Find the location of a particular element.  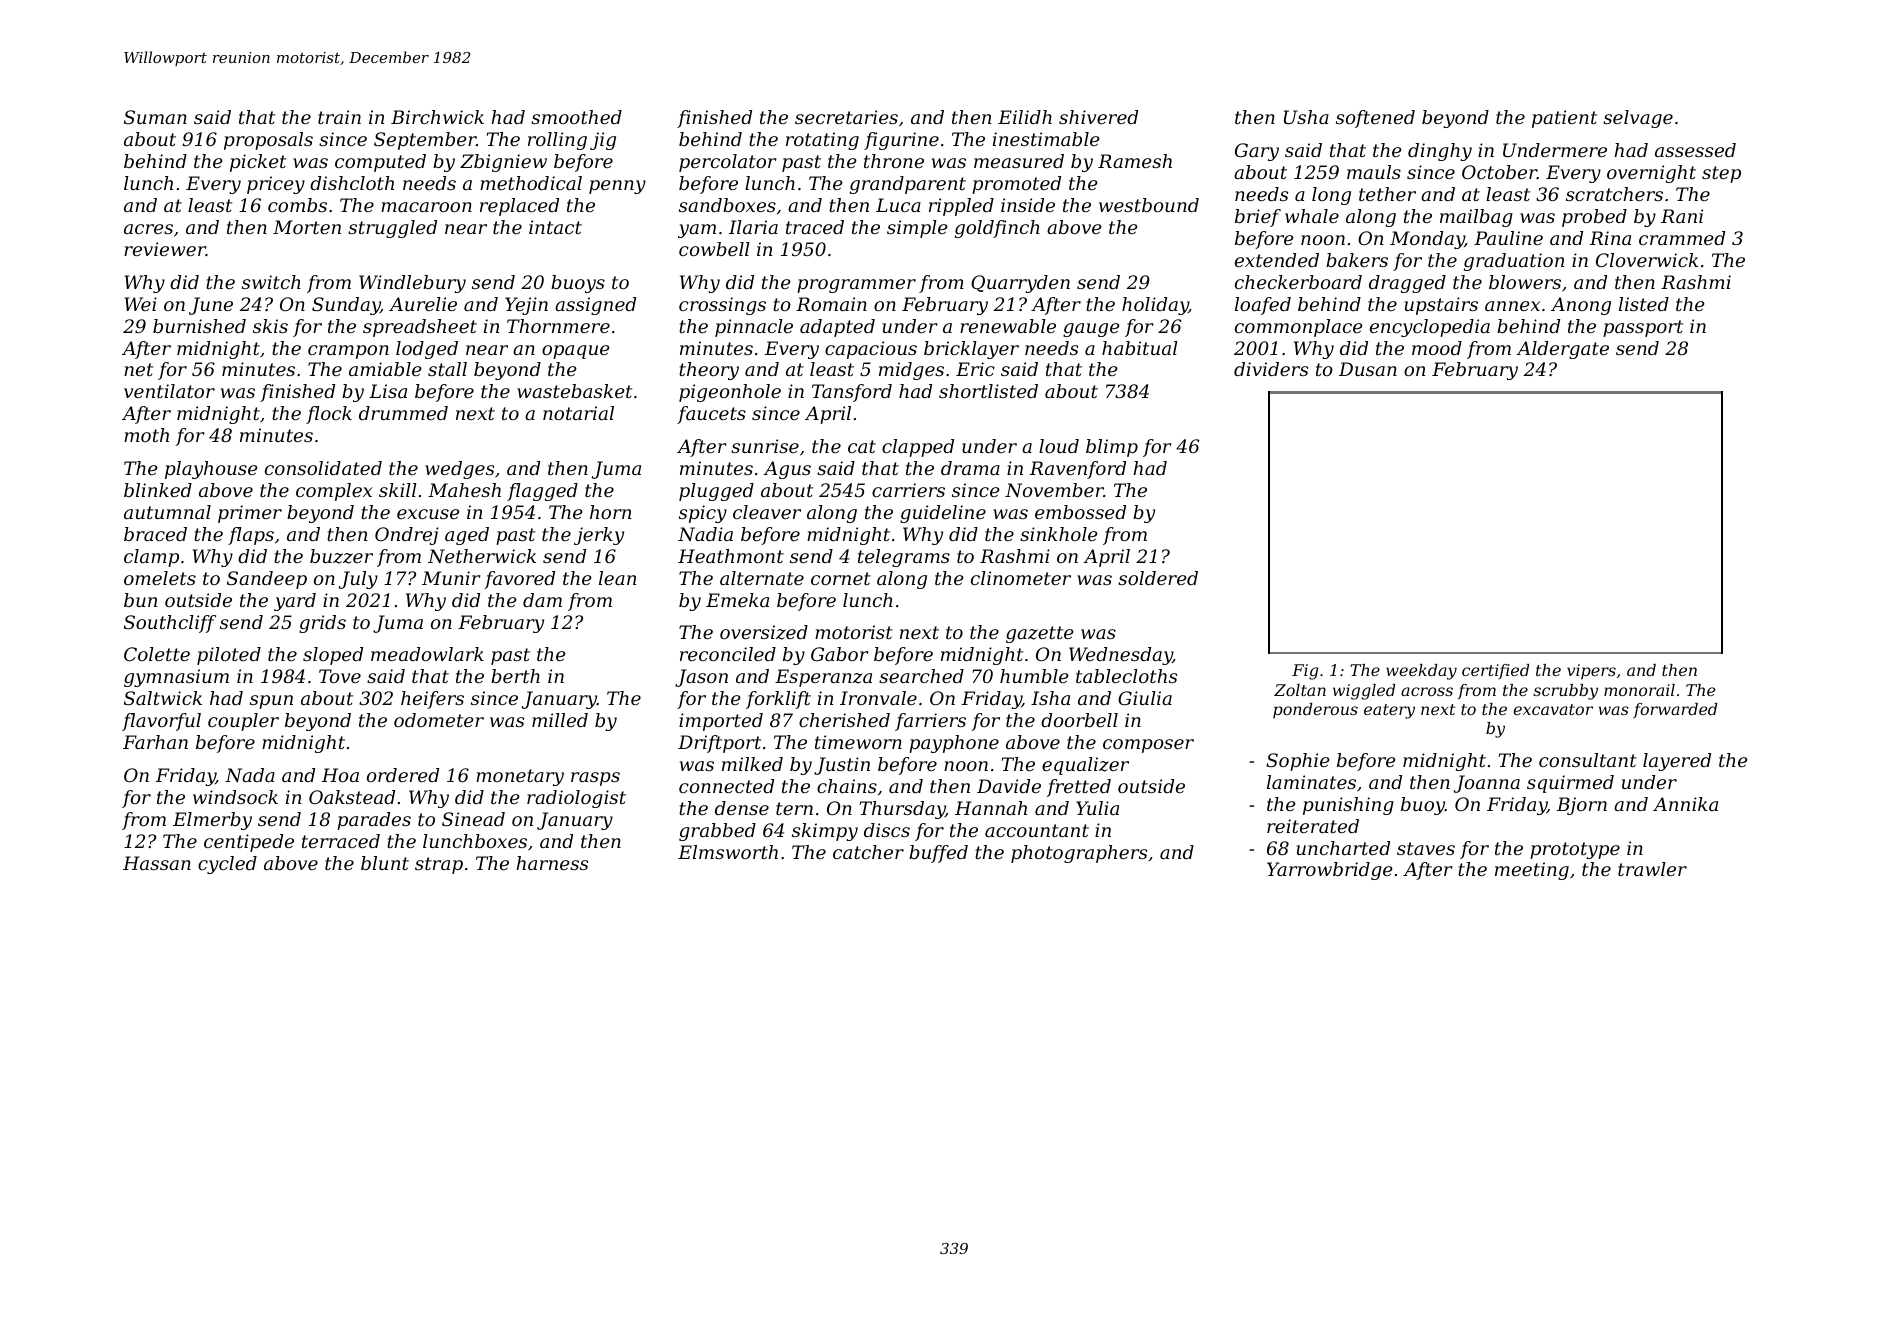

Suman is located at coordinates (155, 117).
